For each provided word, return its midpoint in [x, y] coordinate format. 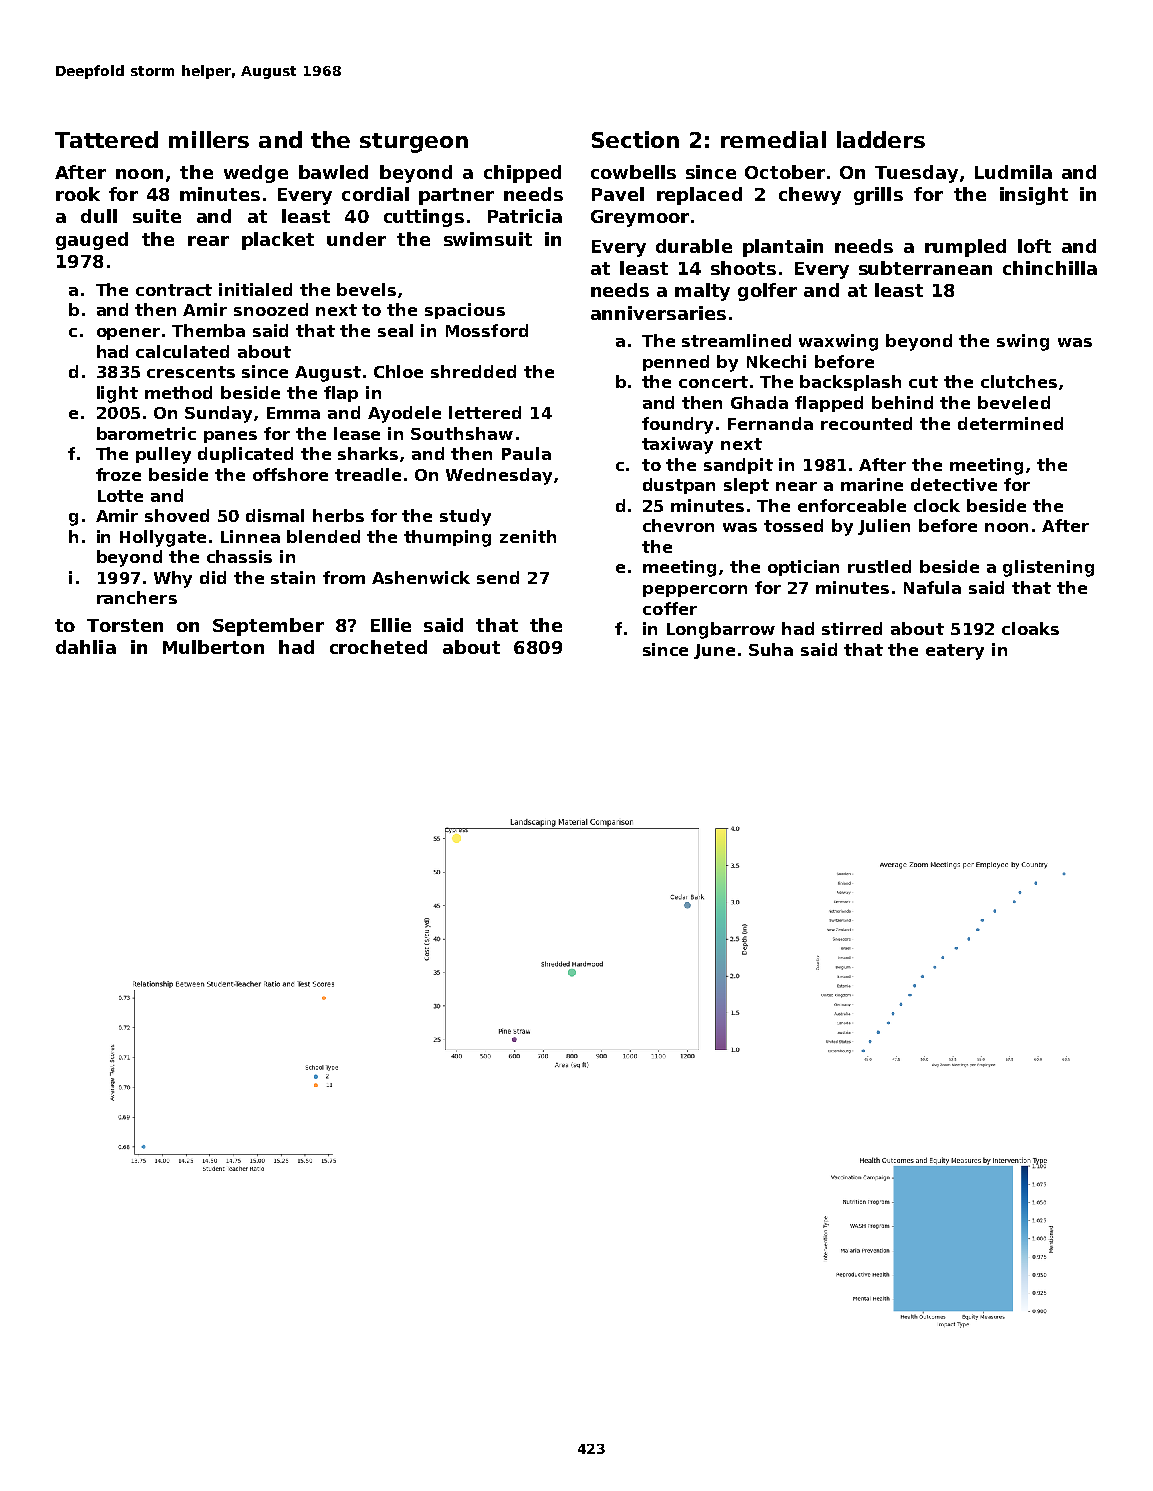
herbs [338, 515]
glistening [1048, 568]
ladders [881, 139]
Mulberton [213, 647]
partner [456, 196]
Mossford [487, 330]
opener [128, 334]
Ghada [759, 402]
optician [803, 568]
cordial [375, 194]
